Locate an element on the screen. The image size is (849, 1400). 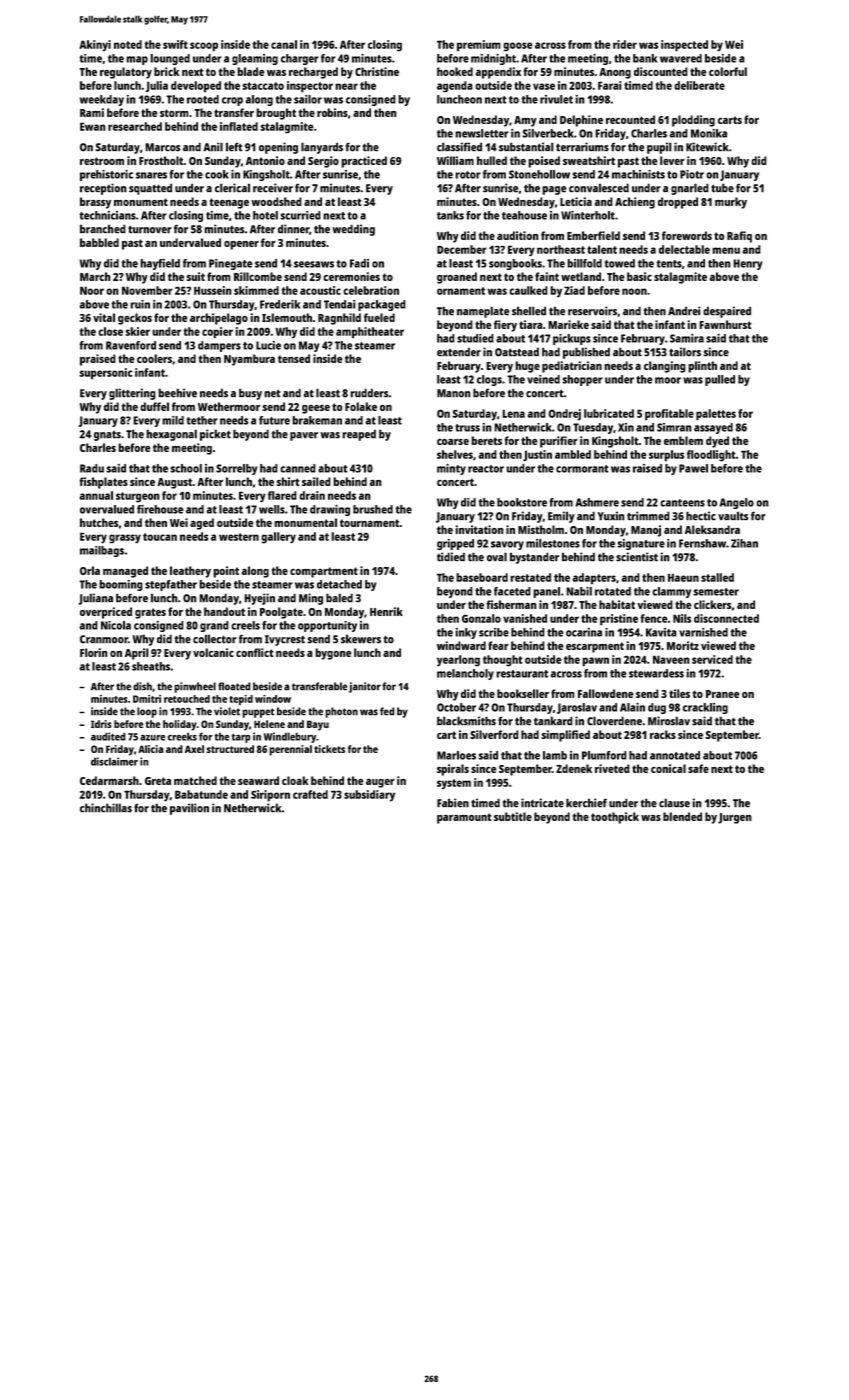
rooted is located at coordinates (203, 99).
